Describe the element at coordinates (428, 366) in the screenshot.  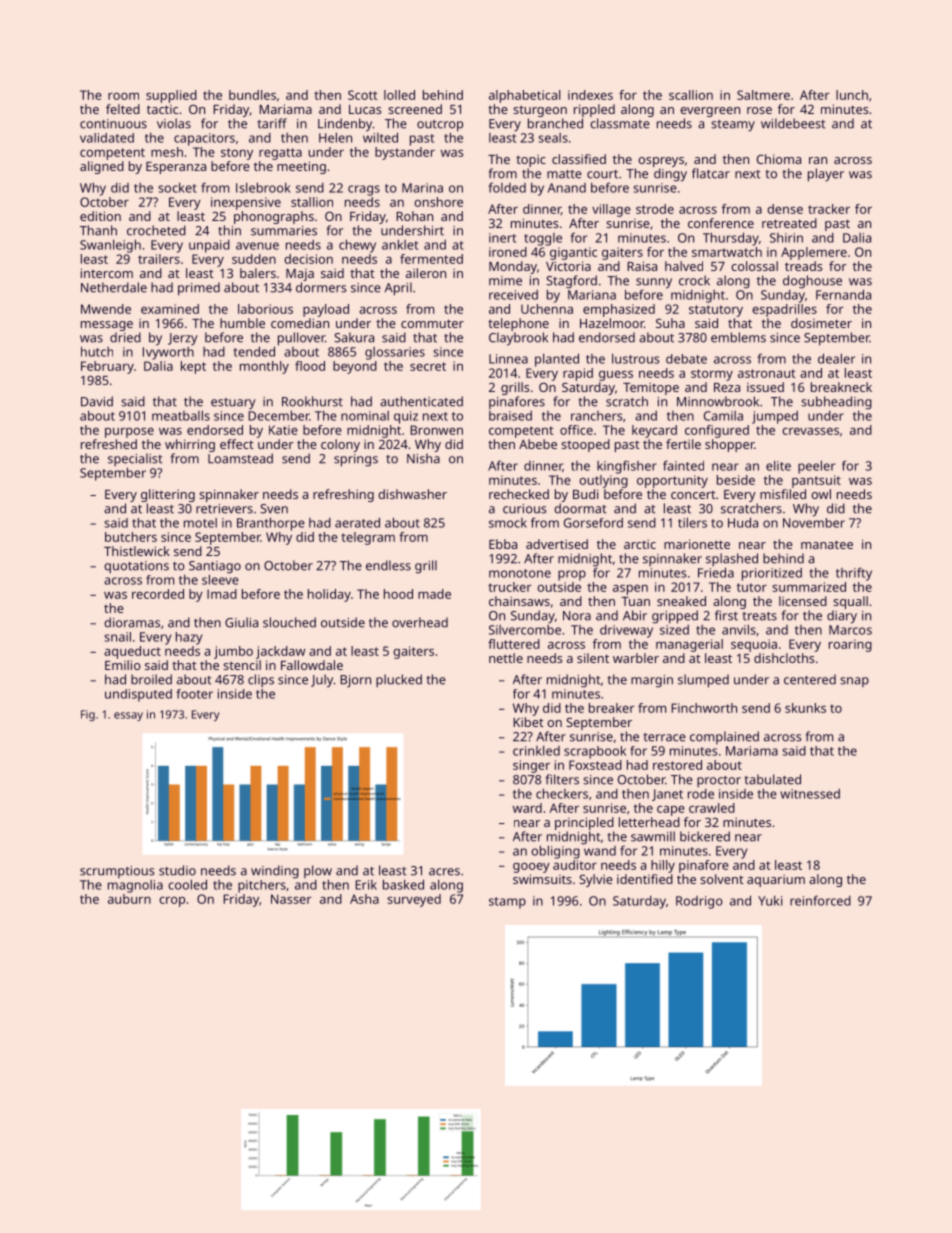
I see `secret` at that location.
